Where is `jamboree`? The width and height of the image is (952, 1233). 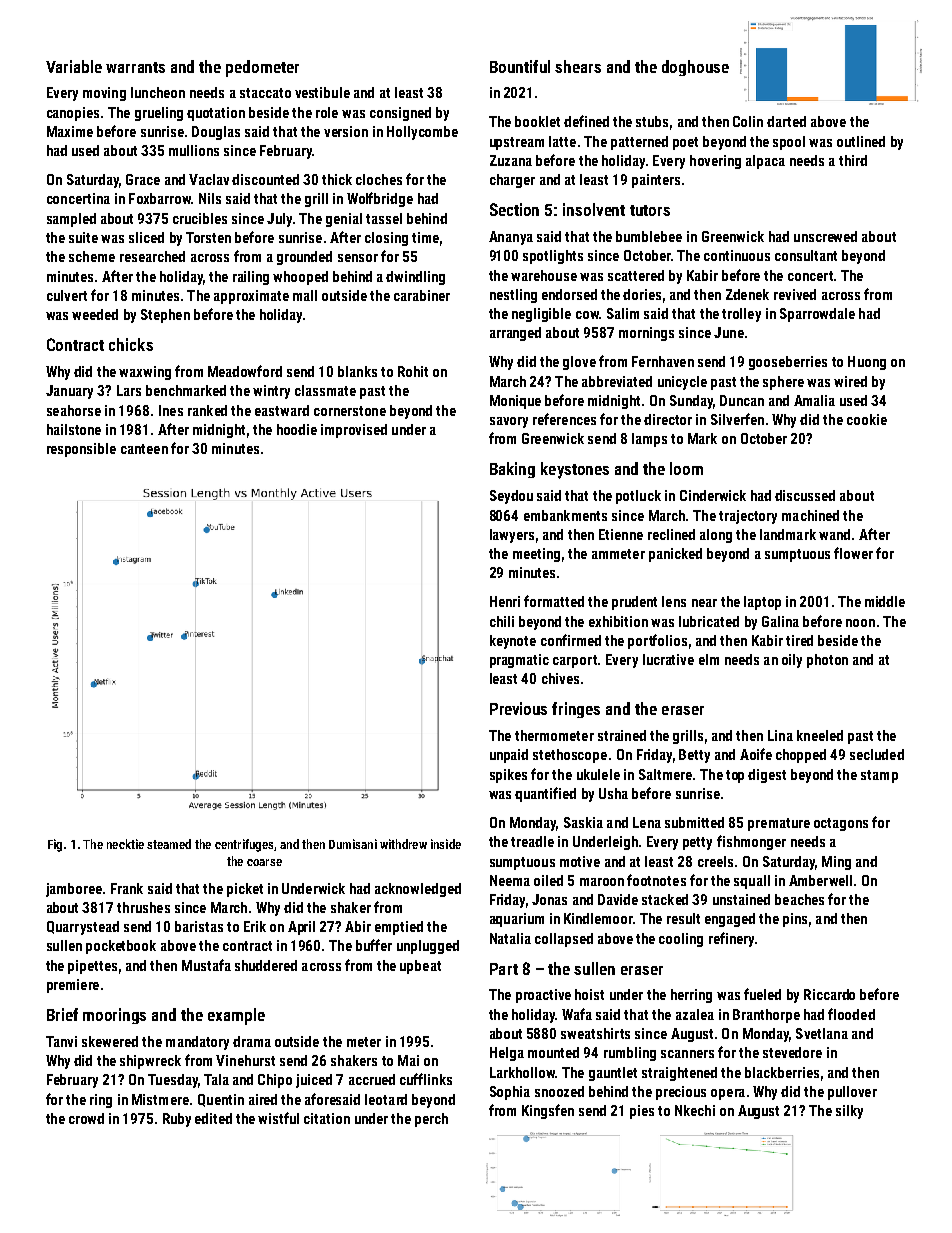 jamboree is located at coordinates (74, 890).
